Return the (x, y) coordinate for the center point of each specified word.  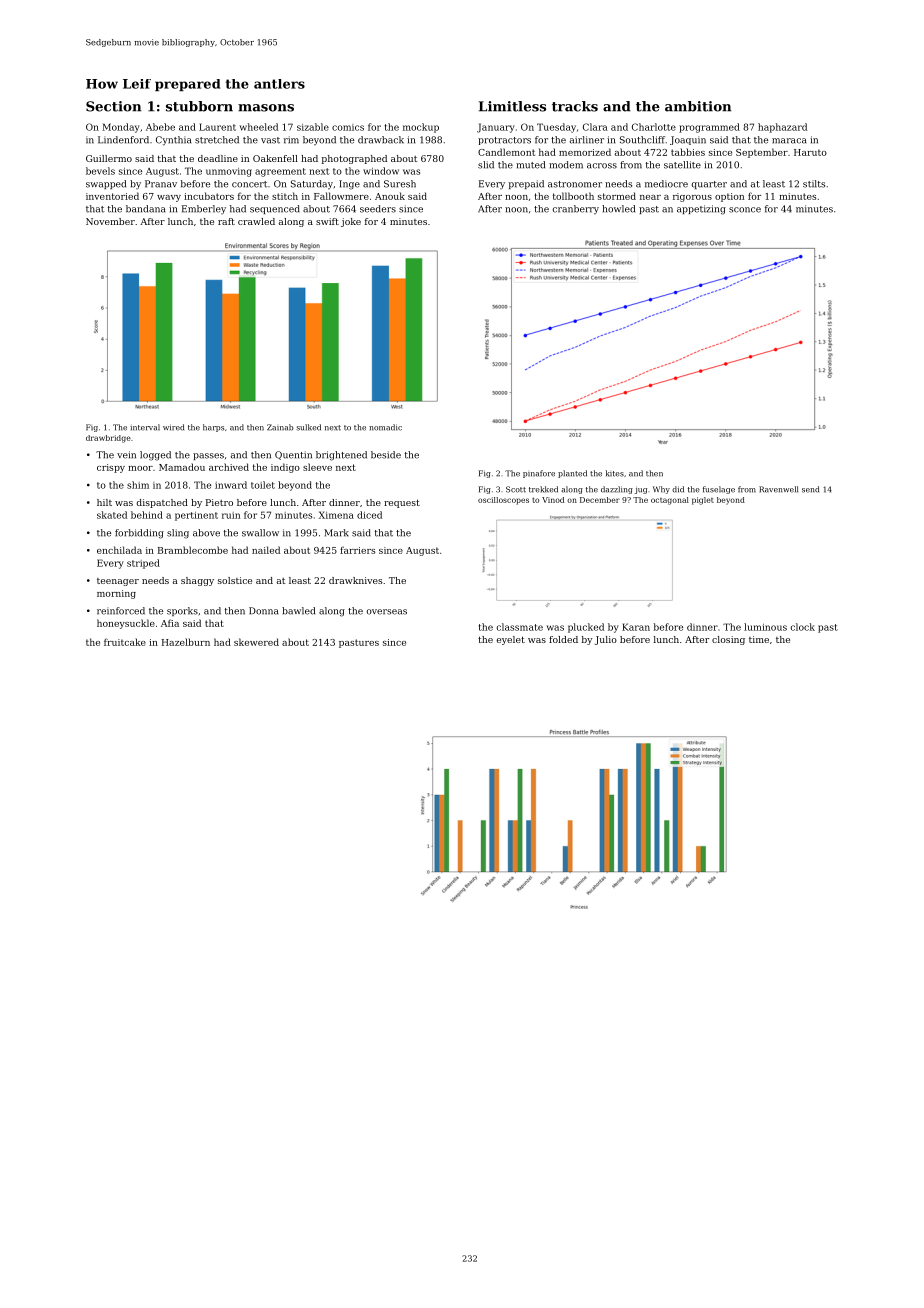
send (810, 489)
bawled (298, 611)
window (381, 171)
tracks (575, 106)
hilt (104, 502)
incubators (209, 196)
